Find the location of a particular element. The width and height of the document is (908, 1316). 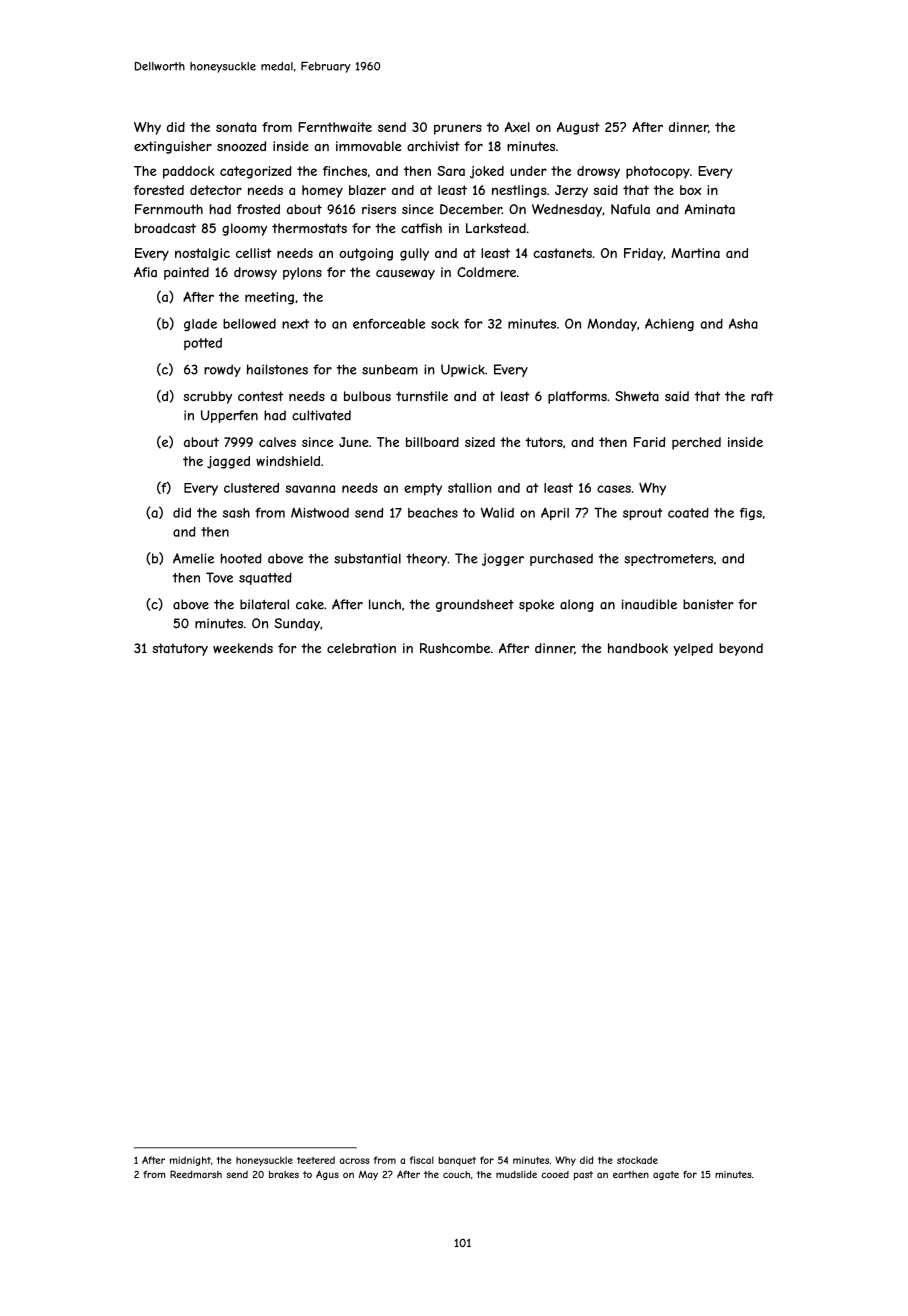

Monday is located at coordinates (612, 325).
